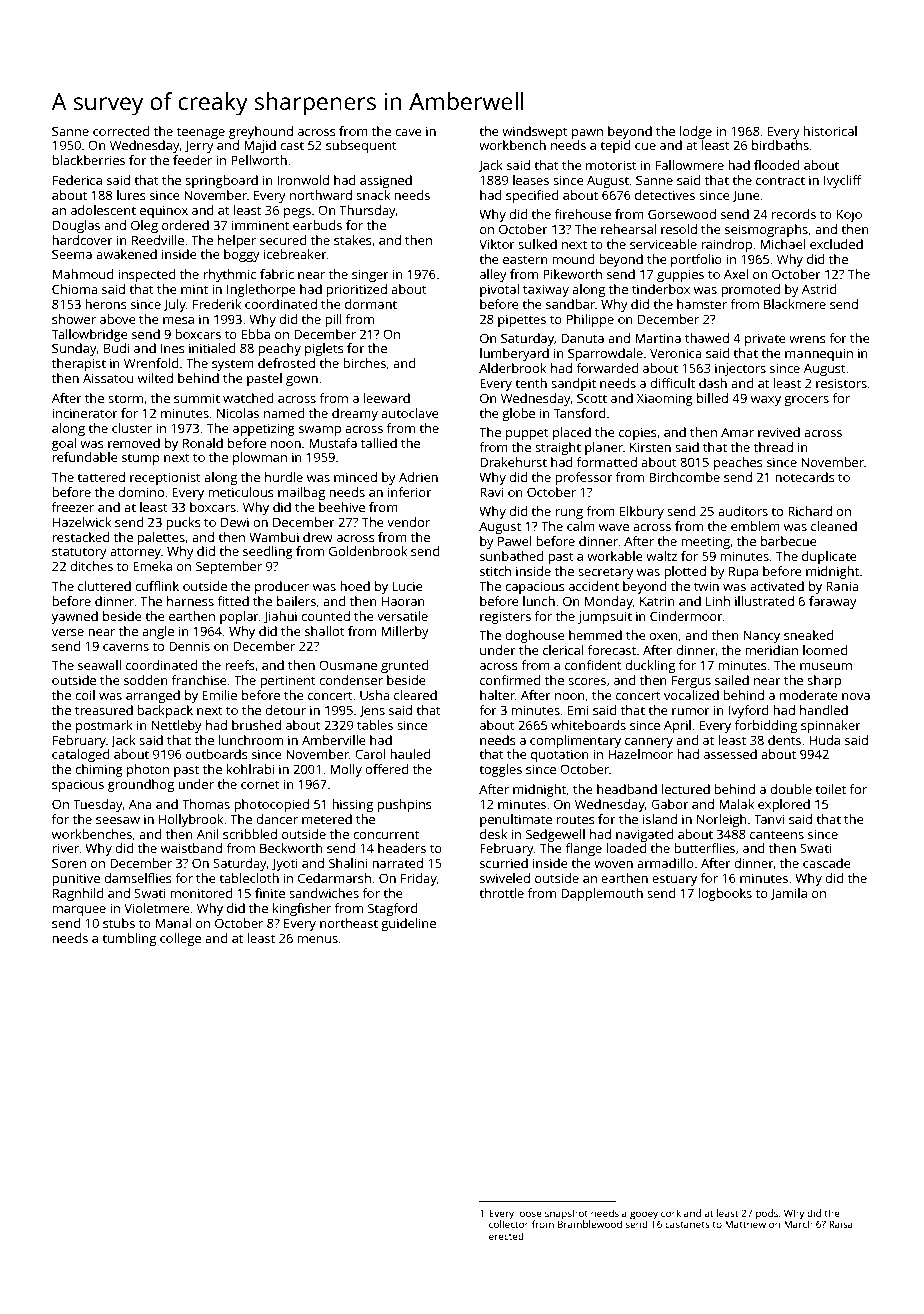 This screenshot has height=1314, width=924. What do you see at coordinates (684, 477) in the screenshot?
I see `Birchcombe` at bounding box center [684, 477].
